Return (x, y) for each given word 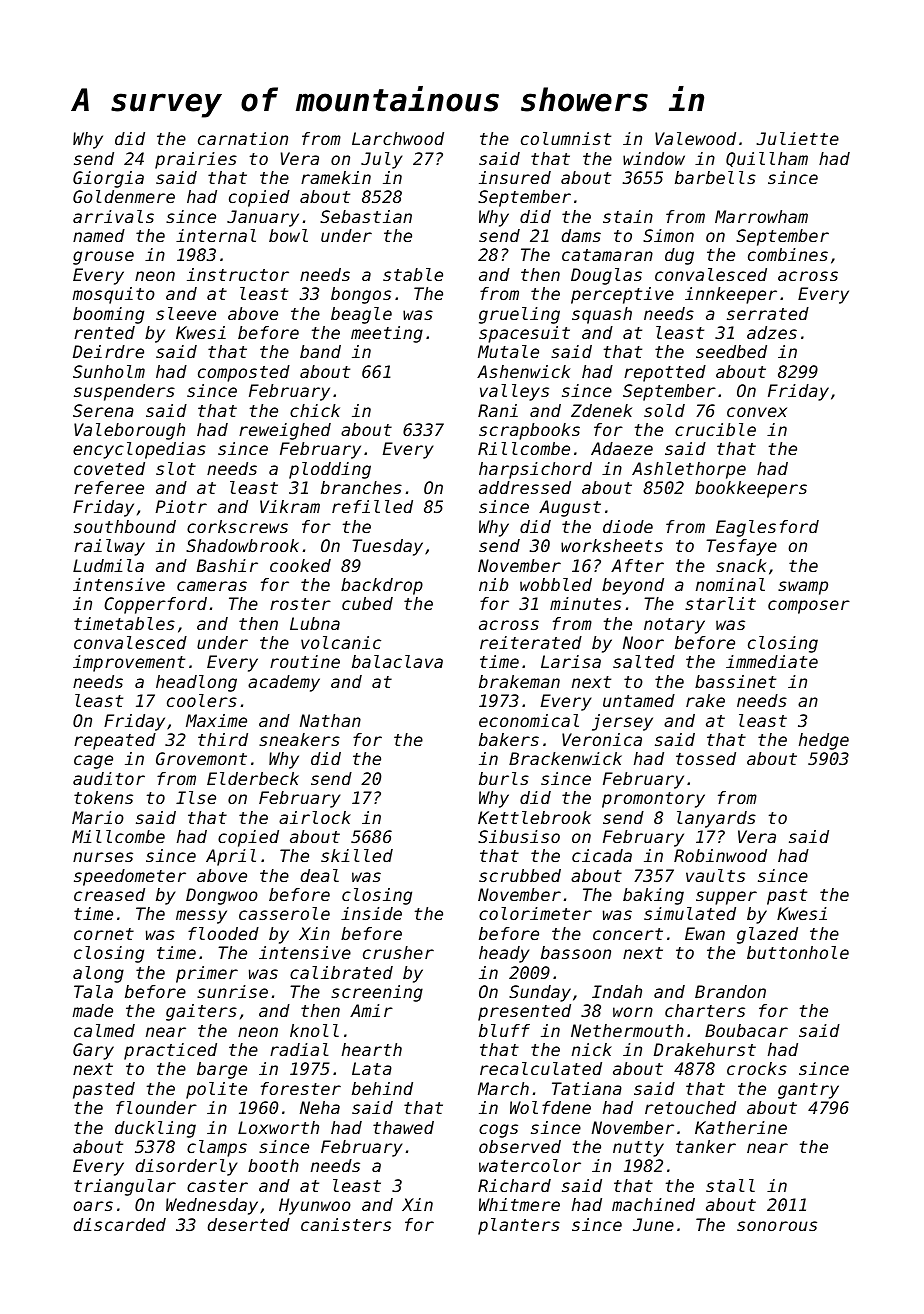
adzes (772, 332)
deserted (249, 1224)
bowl (288, 235)
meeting (387, 334)
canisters (346, 1224)
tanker (706, 1146)
